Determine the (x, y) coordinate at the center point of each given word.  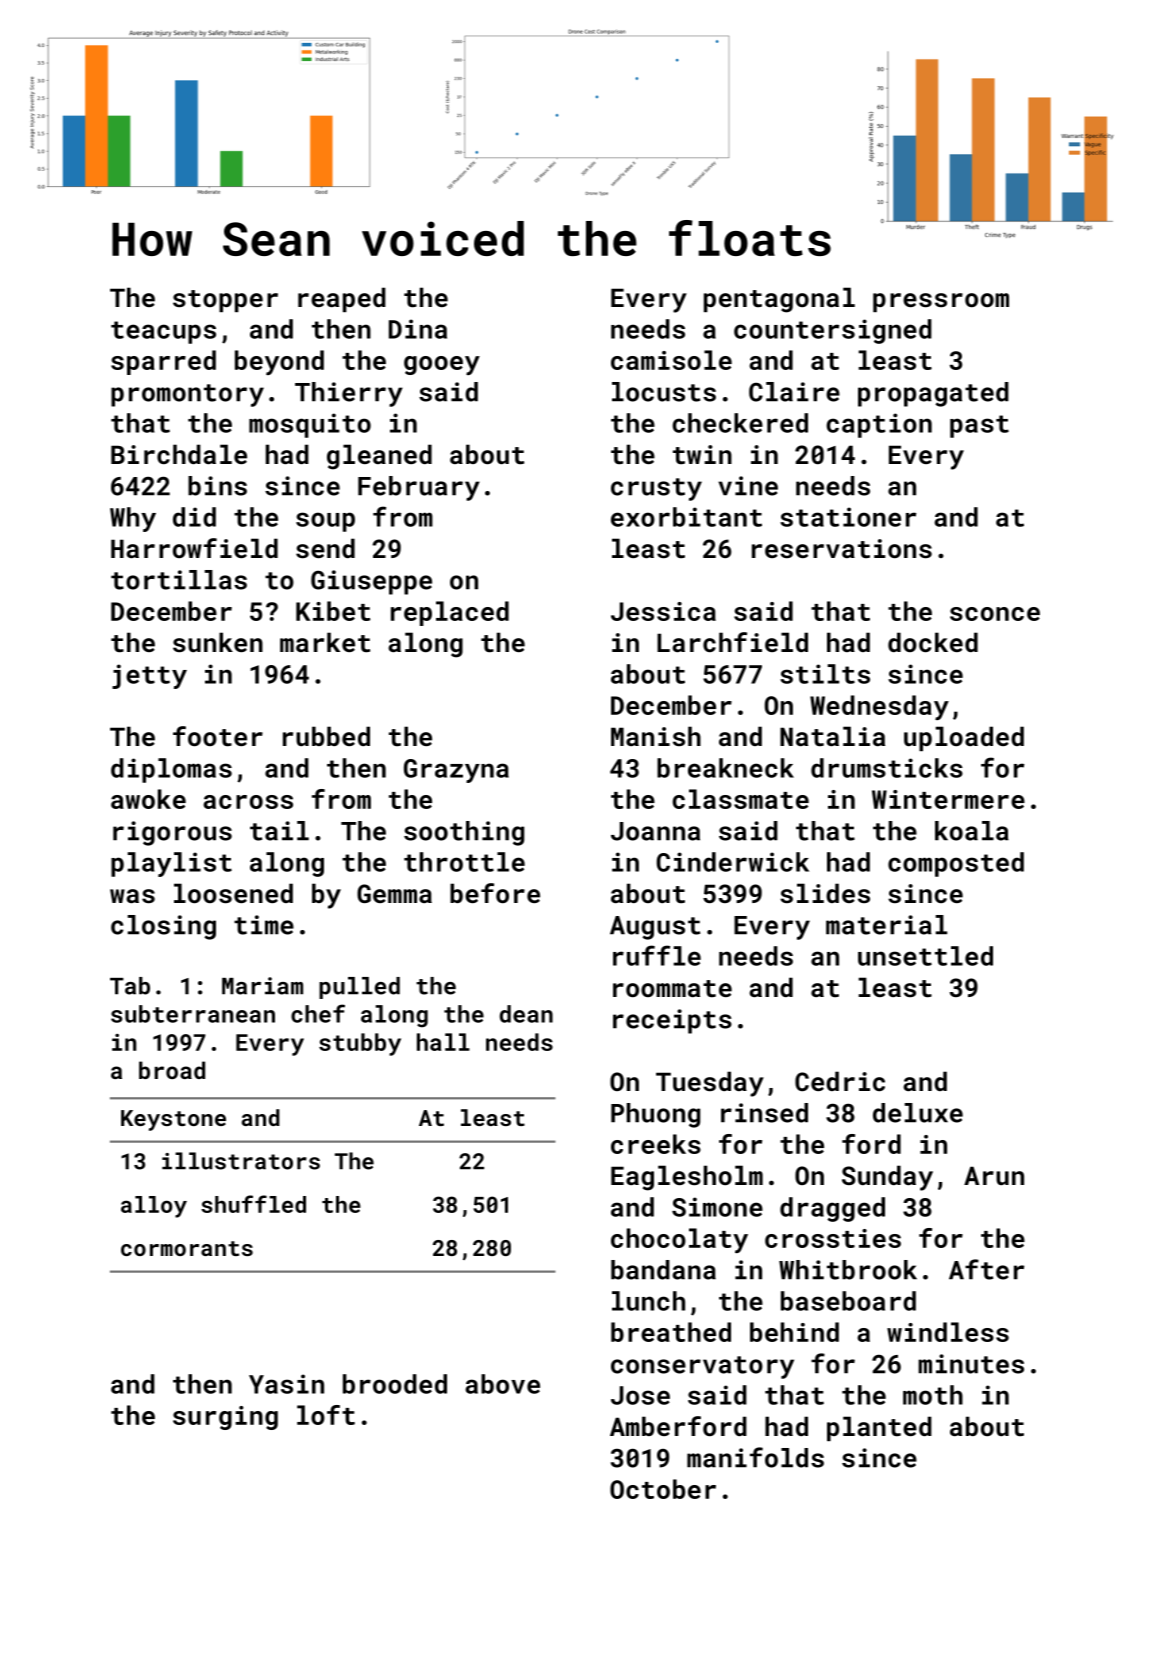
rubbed (326, 736)
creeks (656, 1144)
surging (225, 1418)
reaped (342, 299)
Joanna (655, 831)
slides (825, 893)
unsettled (925, 956)
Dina (418, 329)
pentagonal (779, 300)
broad (172, 1070)
